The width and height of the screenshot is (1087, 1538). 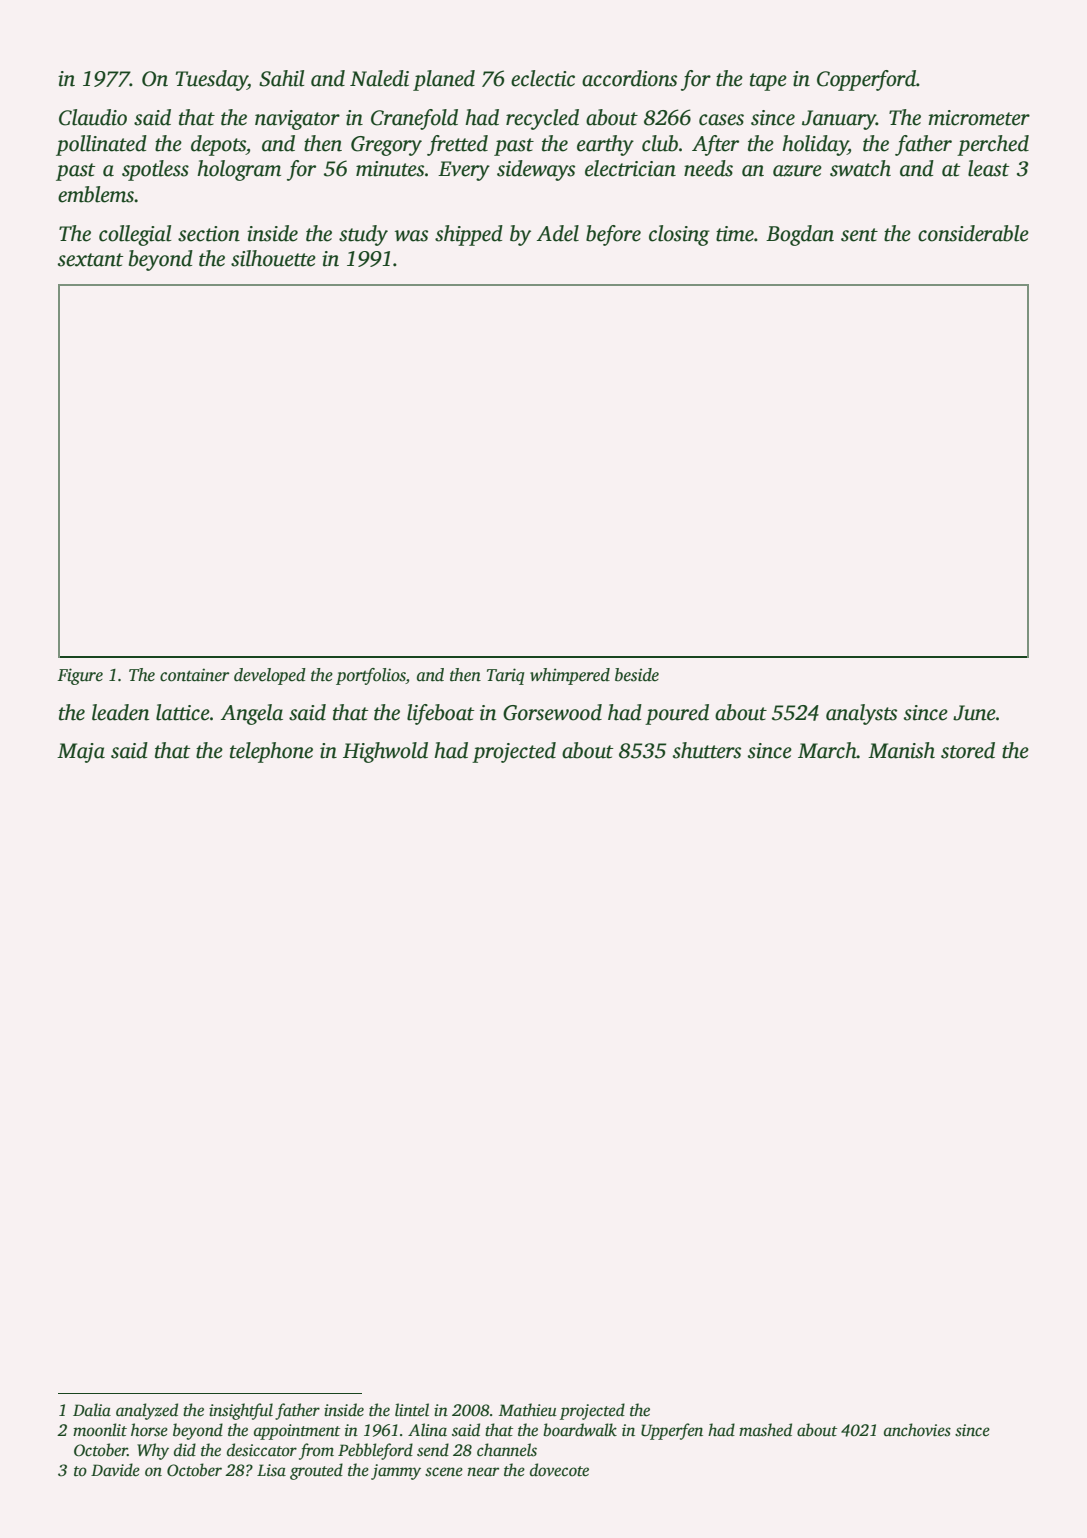 I want to click on insightful, so click(x=241, y=1411).
